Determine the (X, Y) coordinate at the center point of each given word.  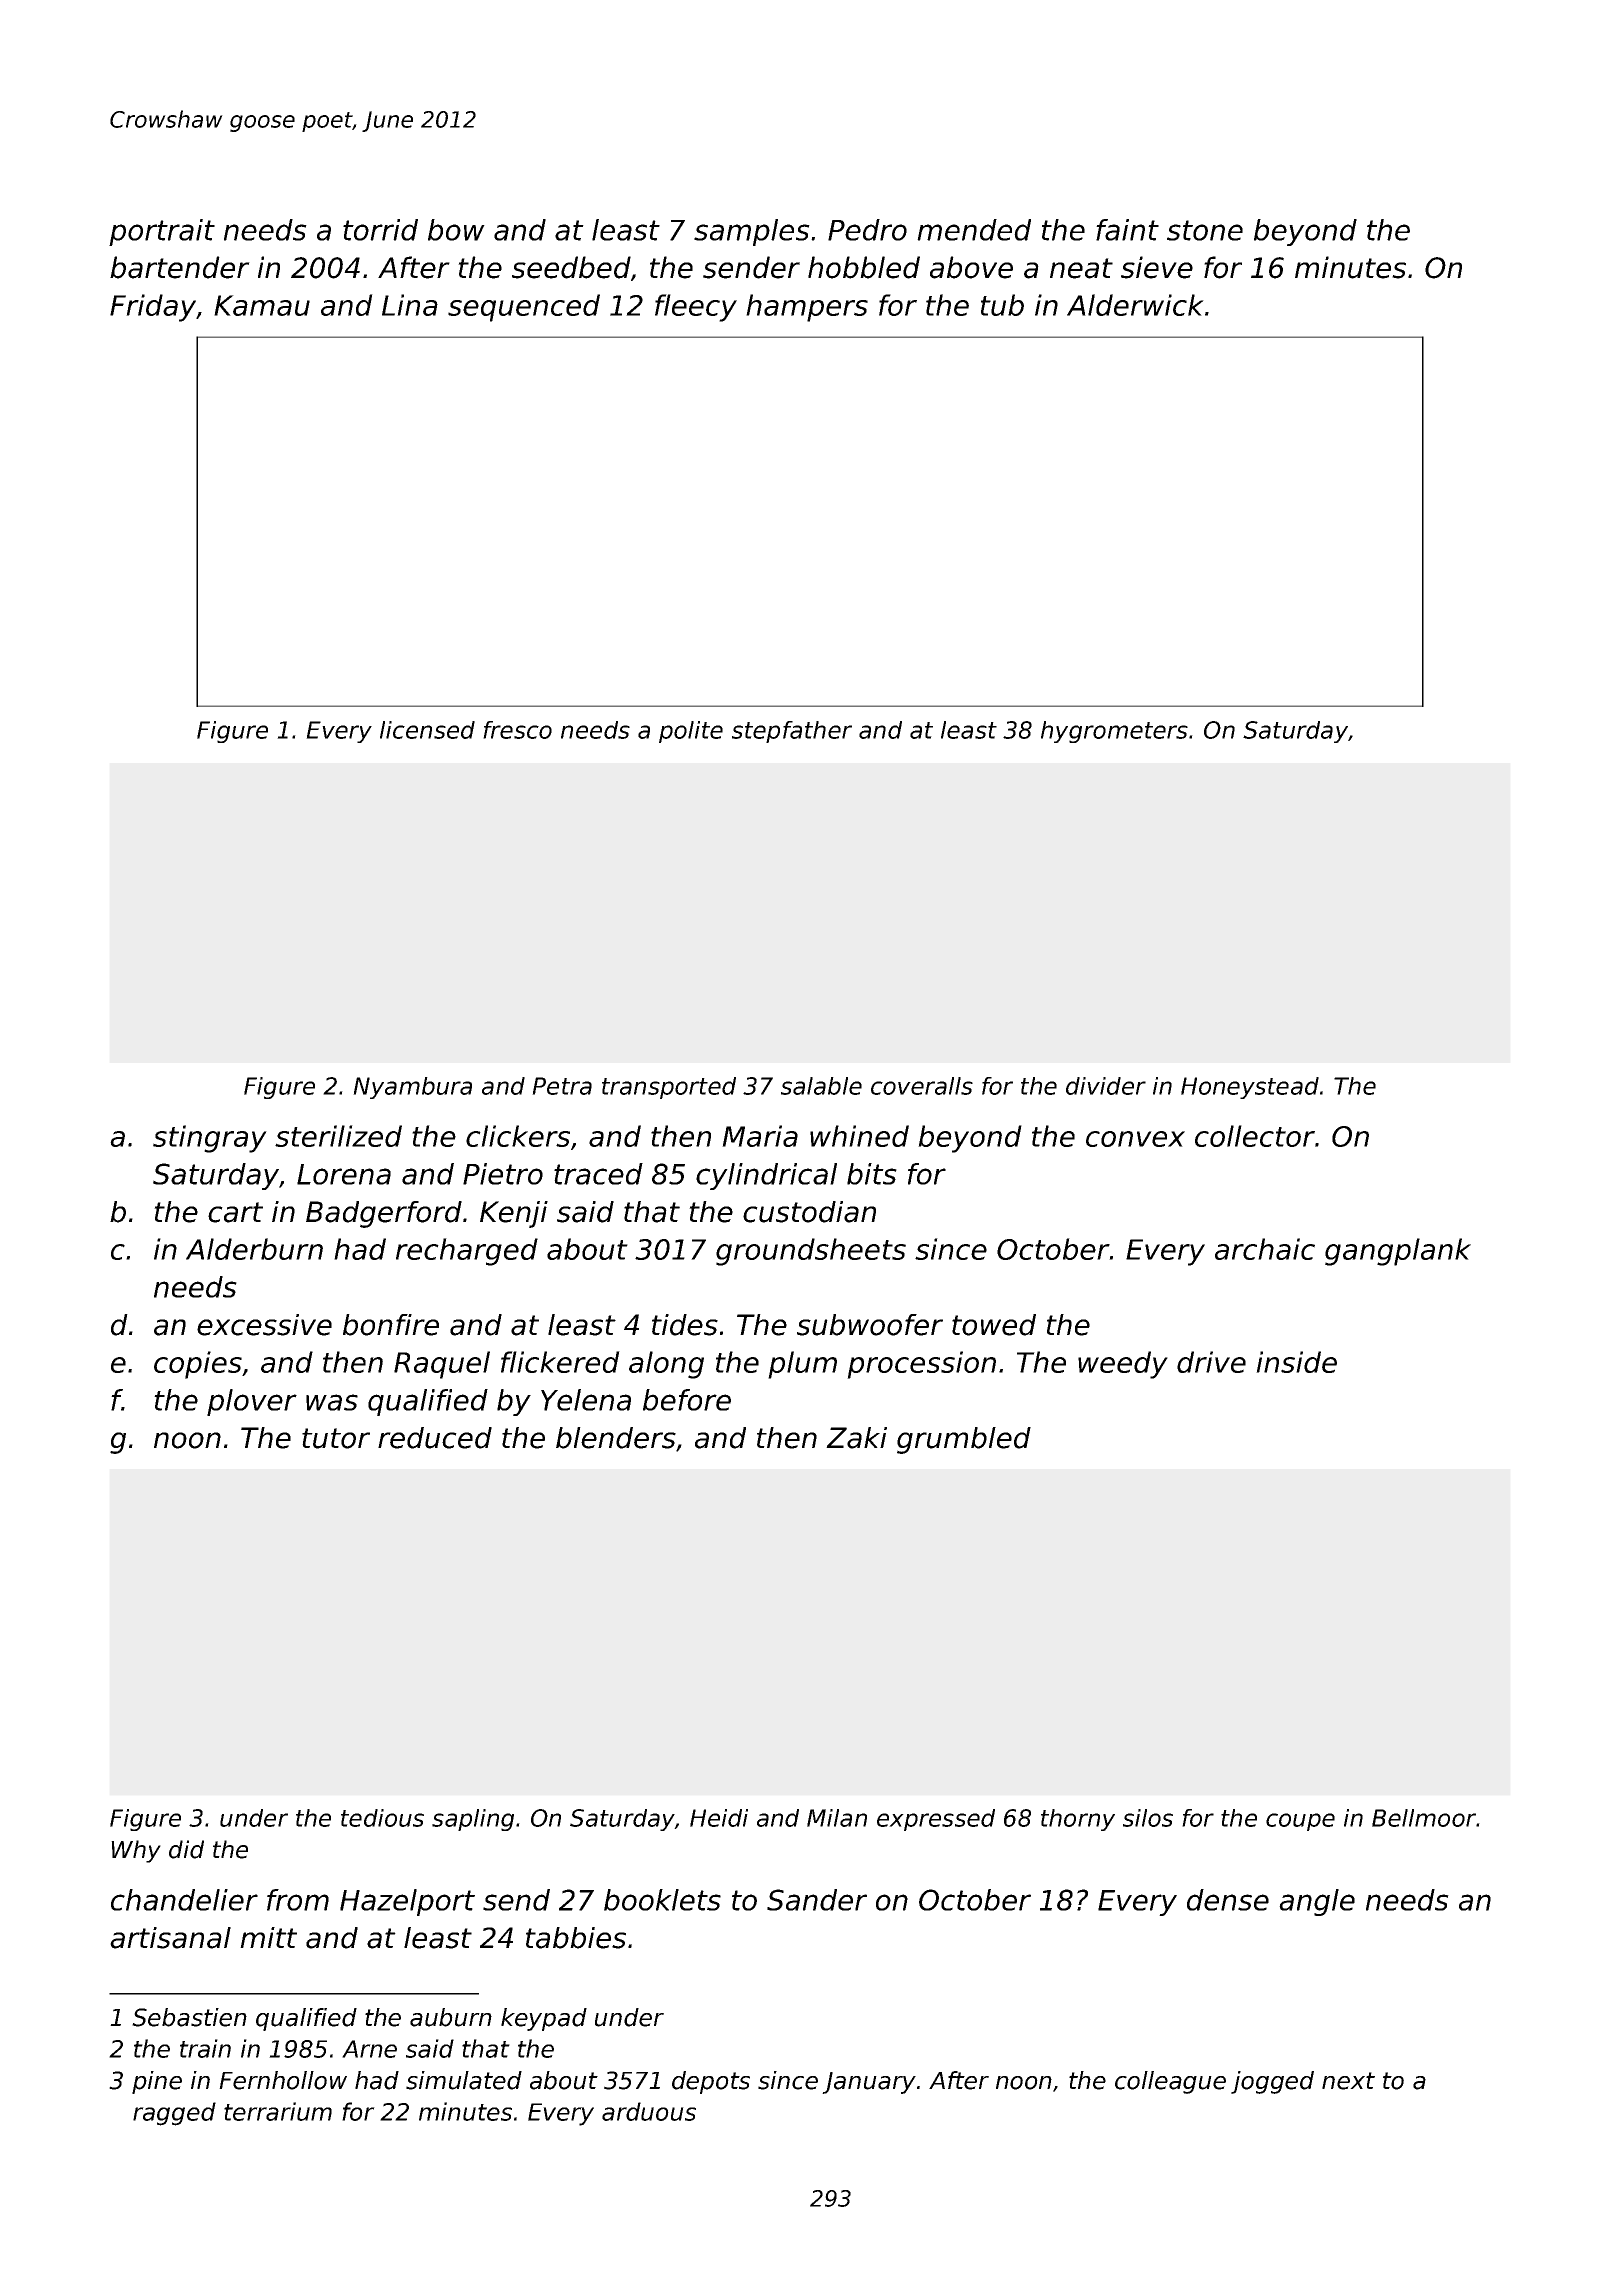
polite (691, 732)
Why (136, 1851)
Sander (817, 1900)
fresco (517, 730)
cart (235, 1212)
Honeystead (1250, 1088)
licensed (427, 730)
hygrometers (1114, 732)
